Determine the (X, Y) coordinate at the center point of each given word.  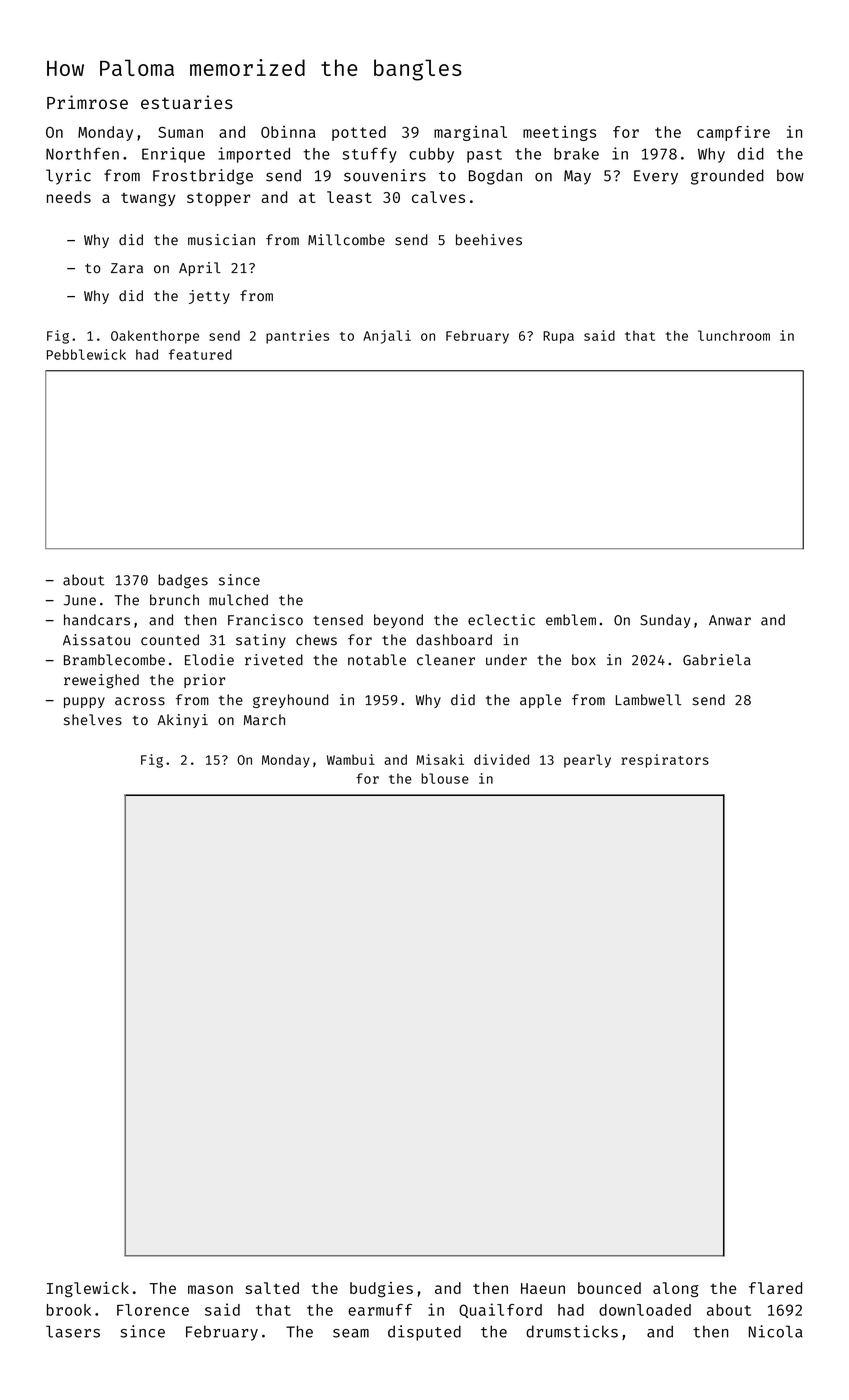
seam (351, 1333)
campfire (733, 133)
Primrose (87, 102)
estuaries (187, 102)
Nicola (776, 1331)
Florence (153, 1310)
